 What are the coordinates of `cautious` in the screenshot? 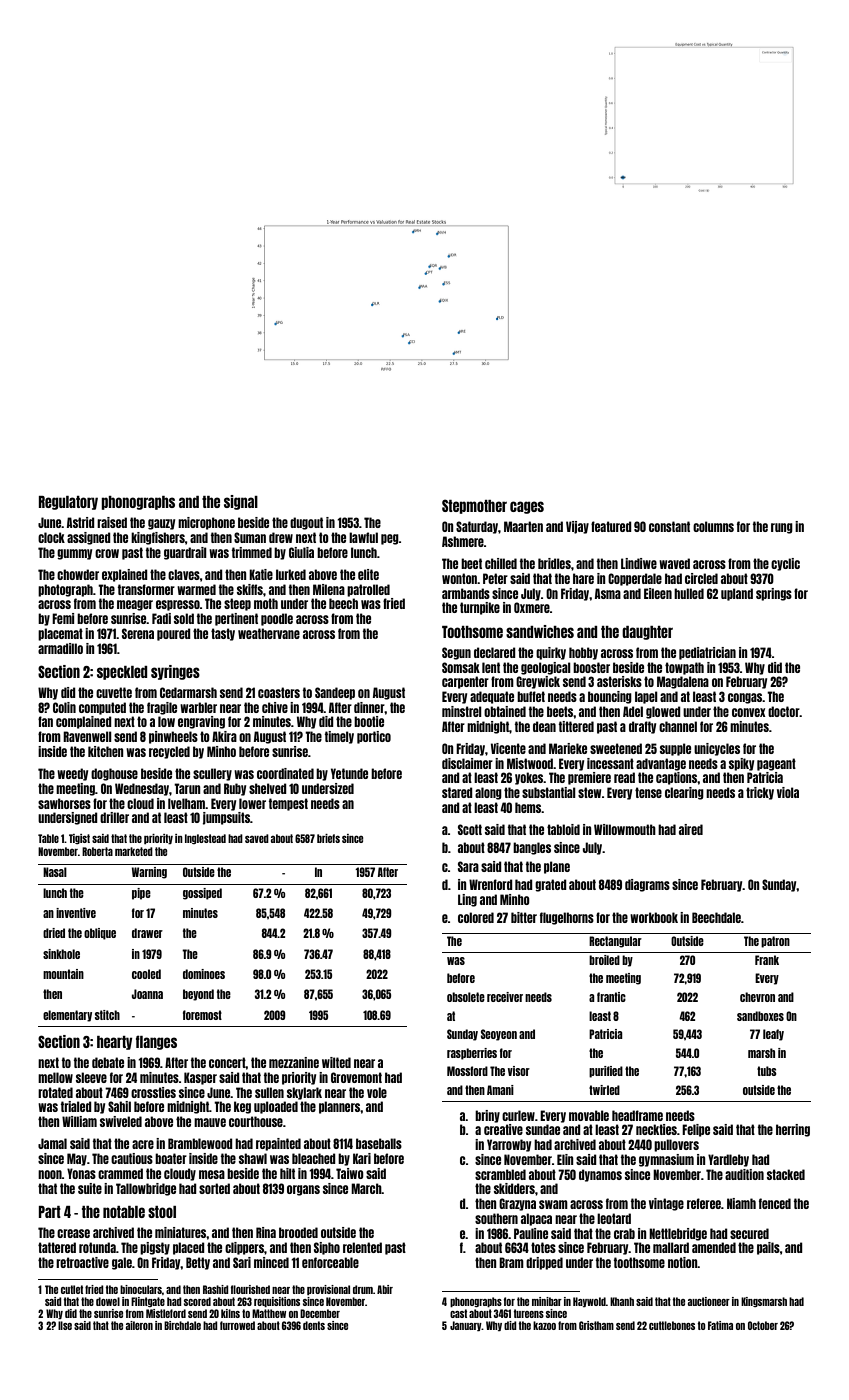 It's located at (132, 1158).
